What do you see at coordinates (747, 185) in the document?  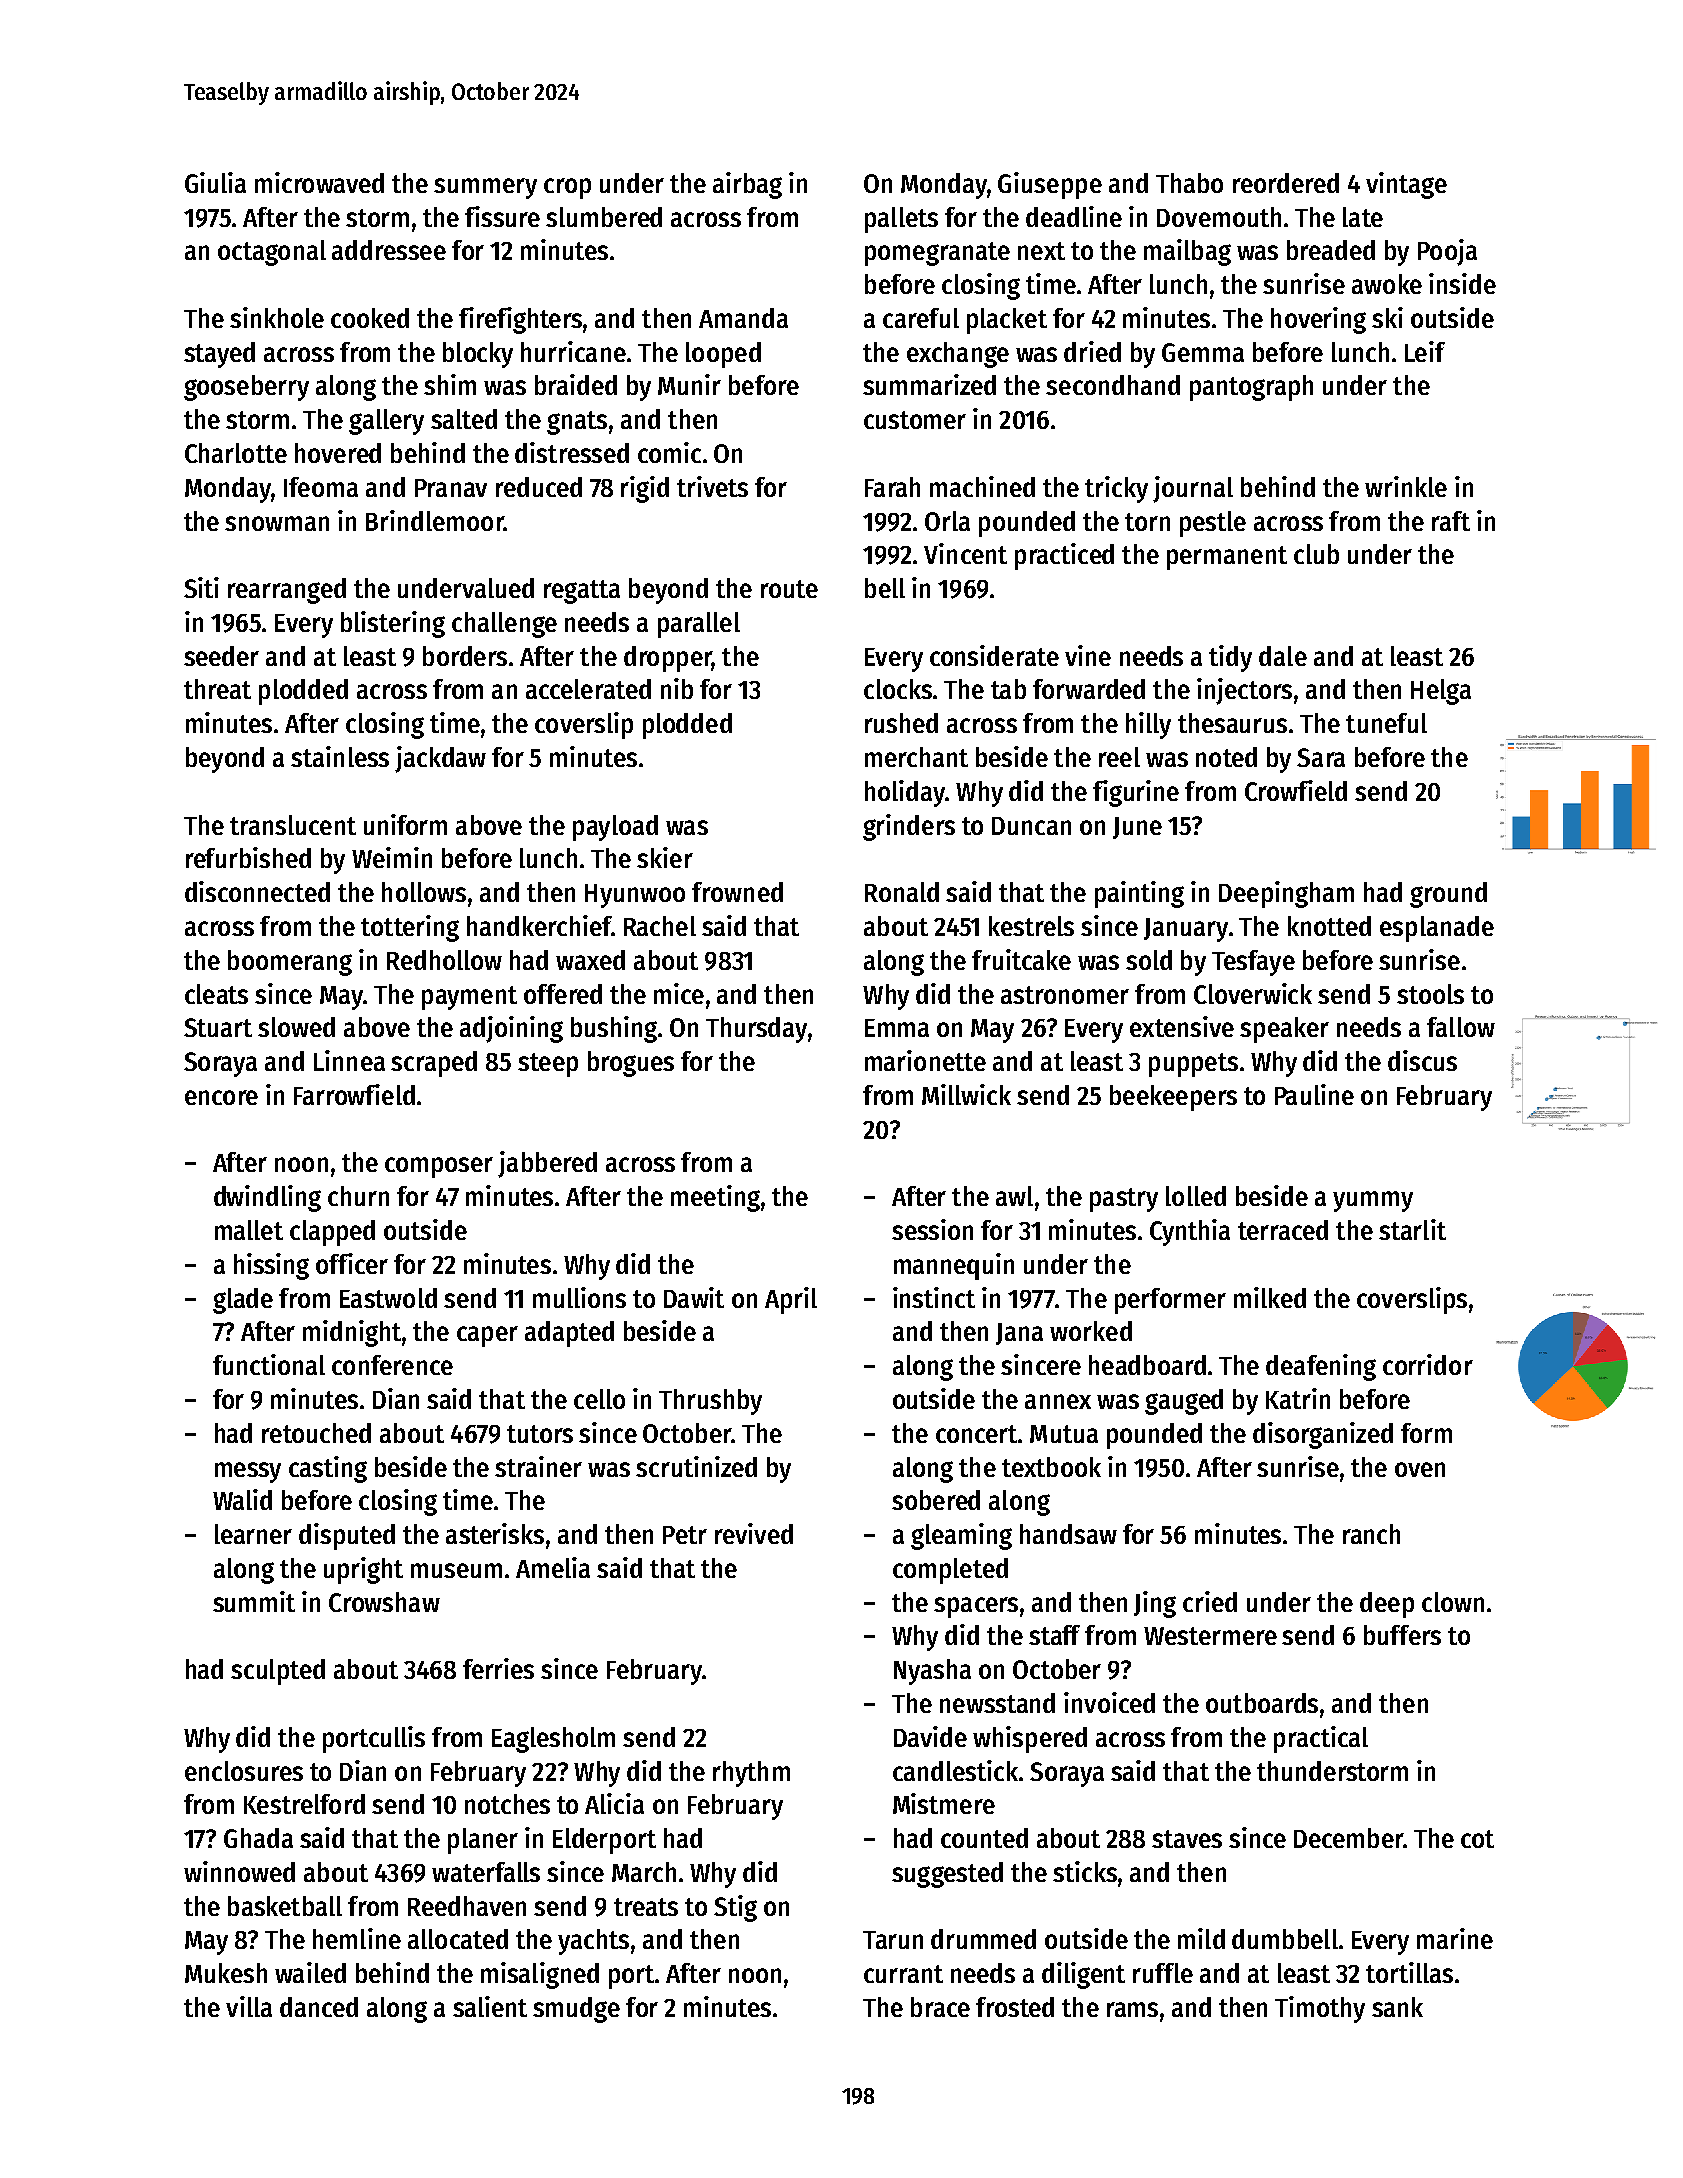 I see `airbag` at bounding box center [747, 185].
